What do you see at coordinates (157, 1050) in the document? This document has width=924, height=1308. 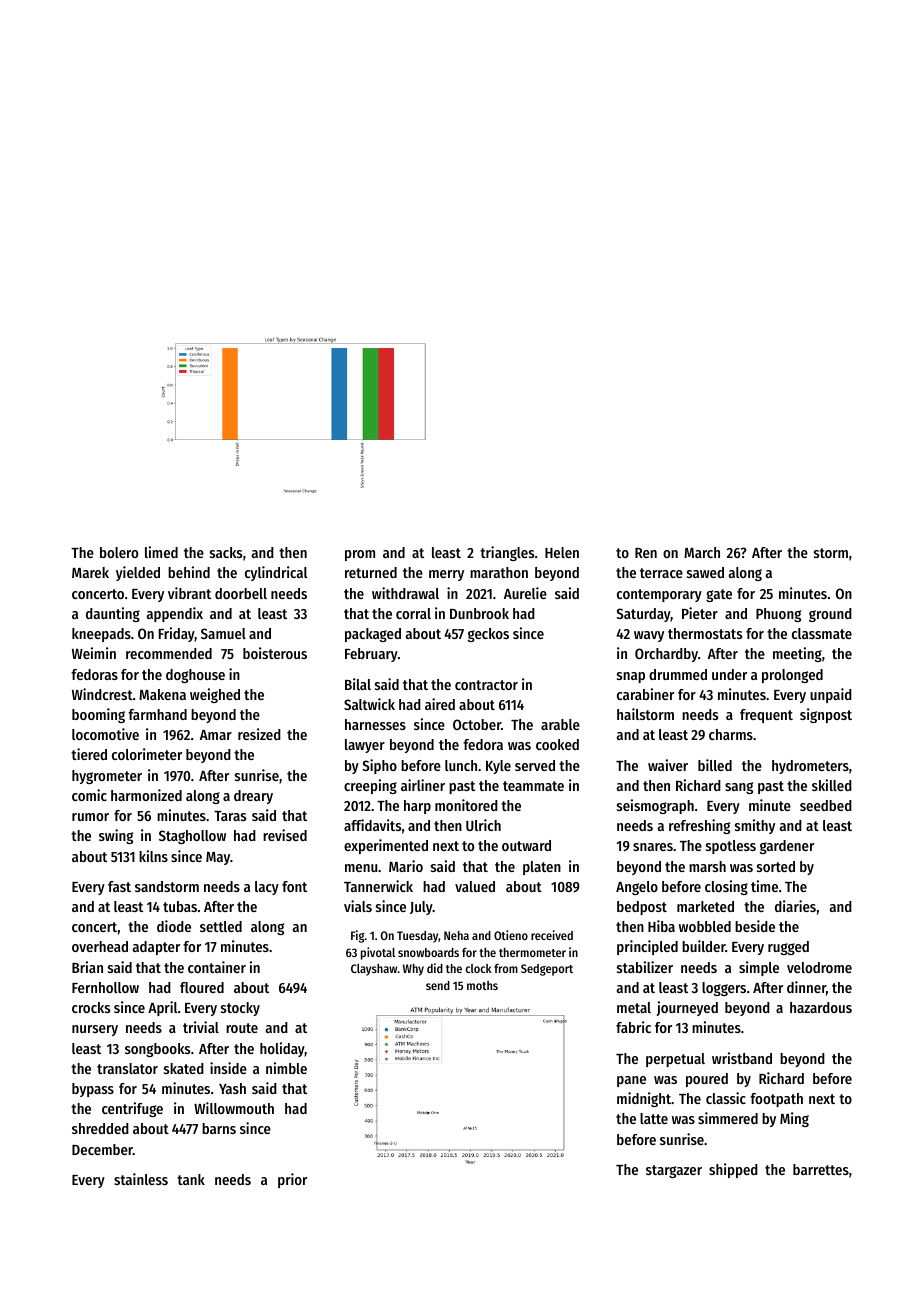 I see `songbooks` at bounding box center [157, 1050].
